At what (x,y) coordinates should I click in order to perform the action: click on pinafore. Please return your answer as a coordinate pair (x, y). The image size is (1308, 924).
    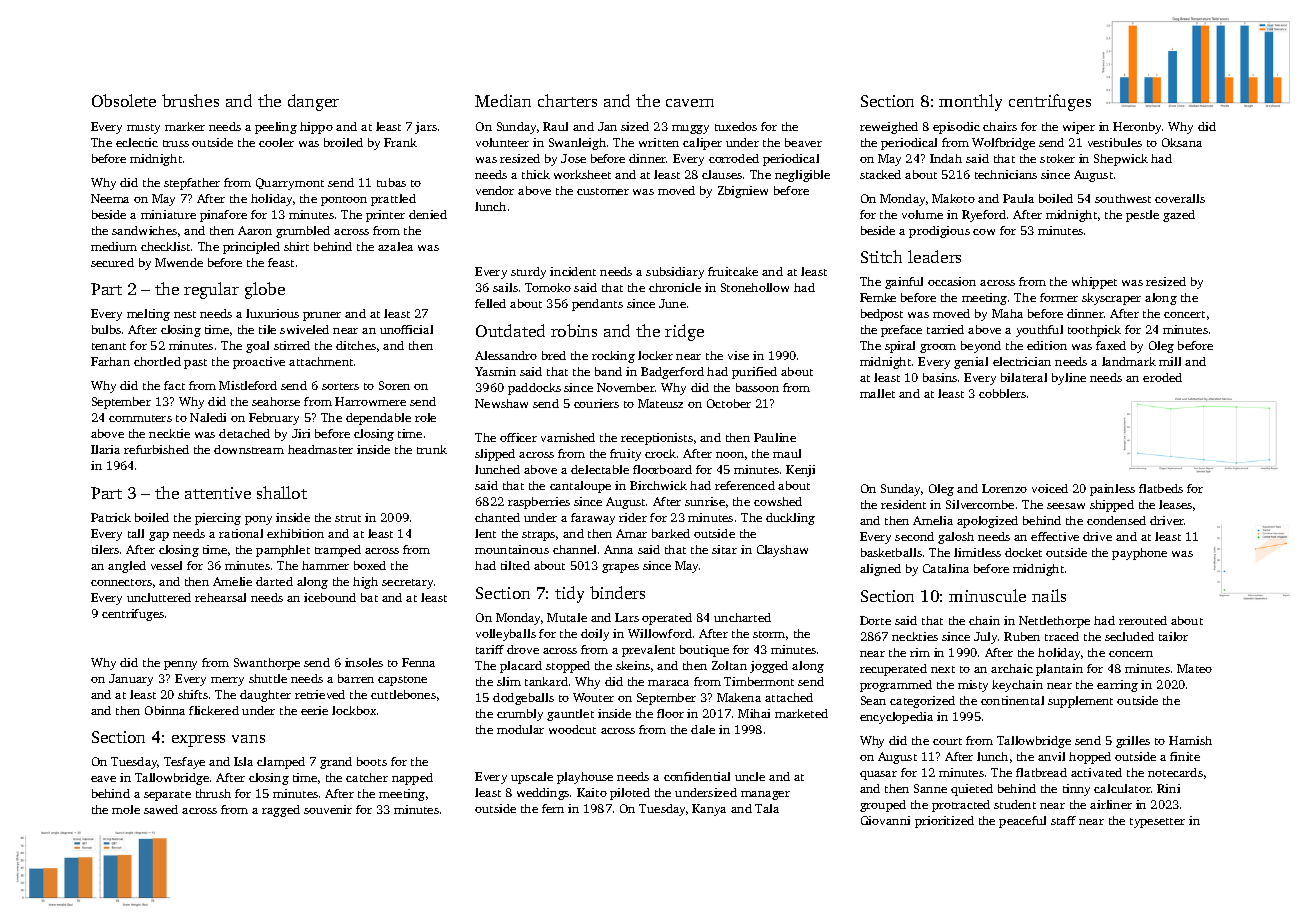
    Looking at the image, I should click on (223, 216).
